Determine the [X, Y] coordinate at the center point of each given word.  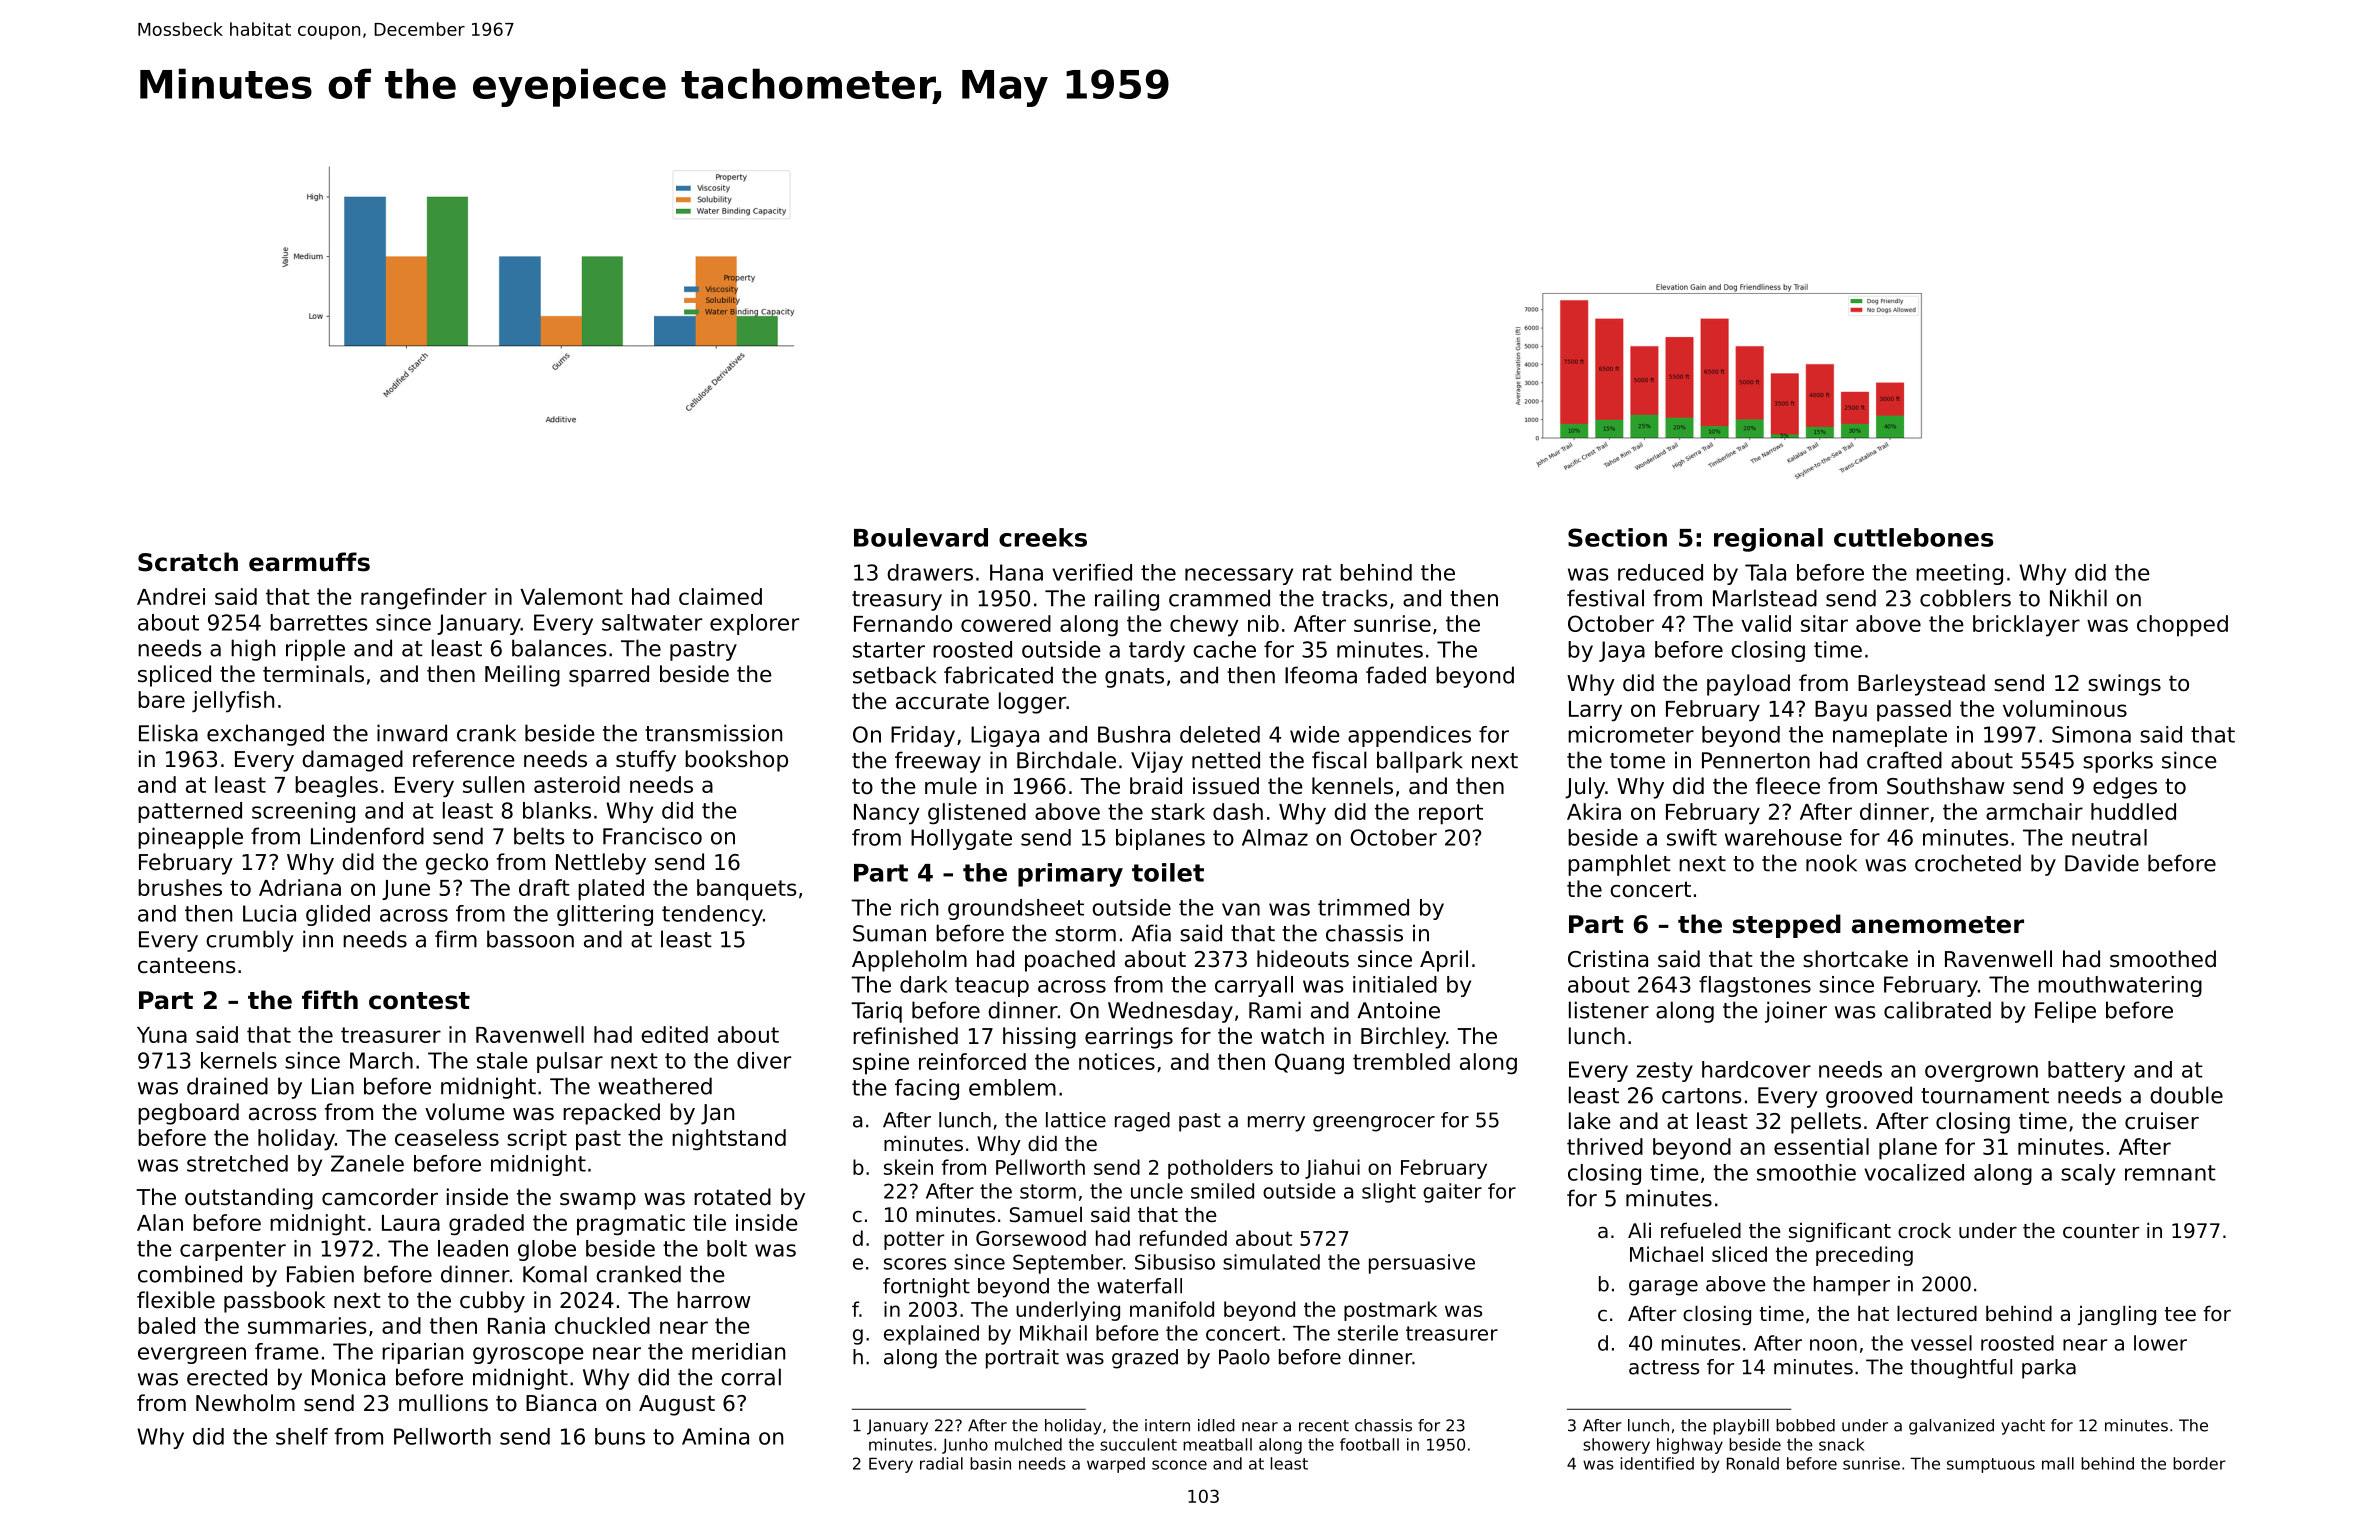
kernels [239, 1060]
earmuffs [309, 562]
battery [2086, 1071]
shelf [302, 1436]
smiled [1222, 1191]
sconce [1179, 1465]
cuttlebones [1913, 537]
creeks [1043, 537]
